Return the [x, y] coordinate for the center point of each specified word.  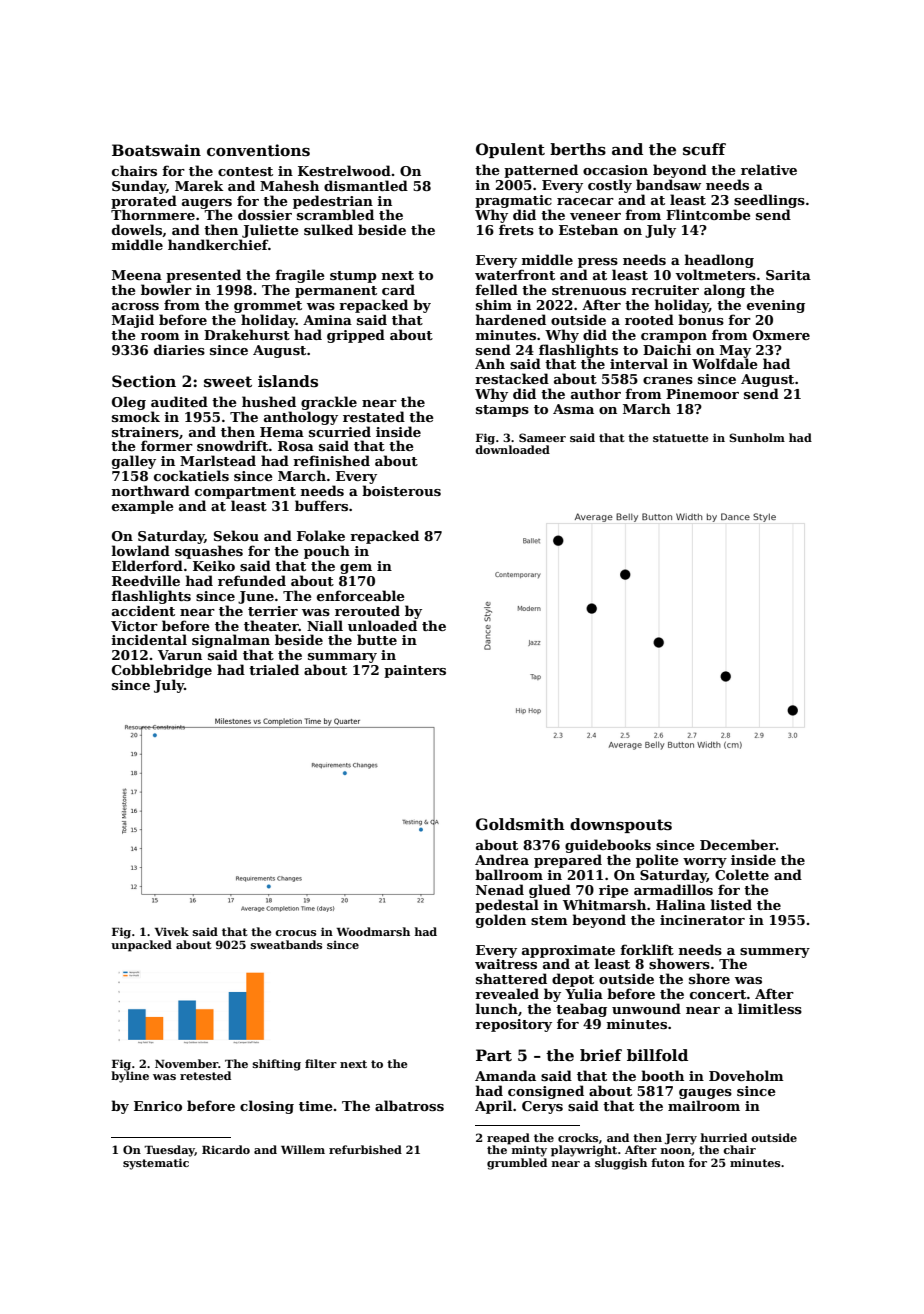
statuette [680, 438]
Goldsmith [520, 824]
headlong [719, 261]
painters [415, 671]
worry [705, 863]
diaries [179, 349]
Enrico [158, 1106]
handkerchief [218, 244]
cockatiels [191, 475]
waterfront [515, 274]
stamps [502, 411]
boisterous [401, 490]
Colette [742, 874]
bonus [701, 319]
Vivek [172, 931]
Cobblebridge [162, 671]
